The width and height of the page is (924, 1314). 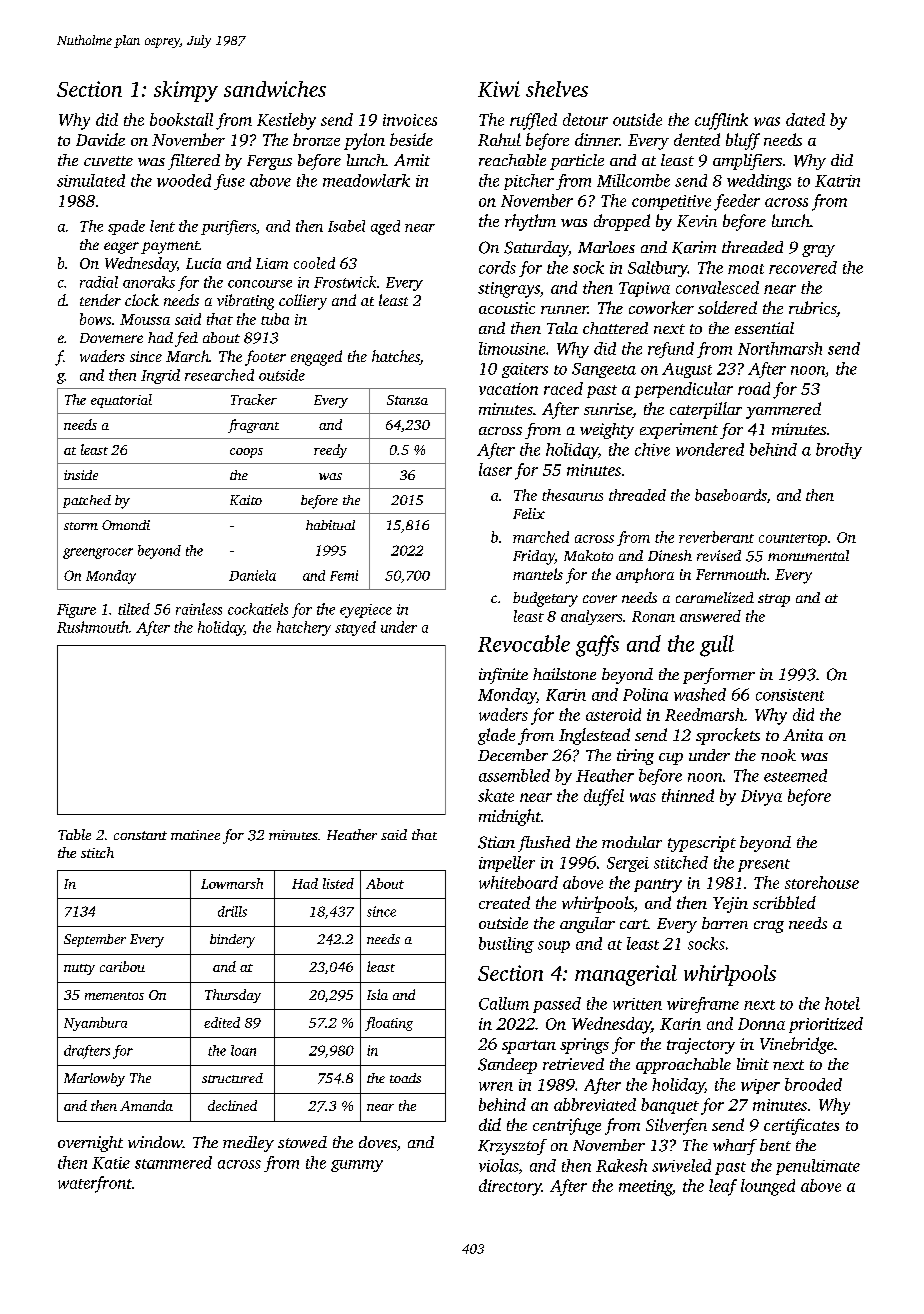 What do you see at coordinates (186, 91) in the page?
I see `skimpy` at bounding box center [186, 91].
